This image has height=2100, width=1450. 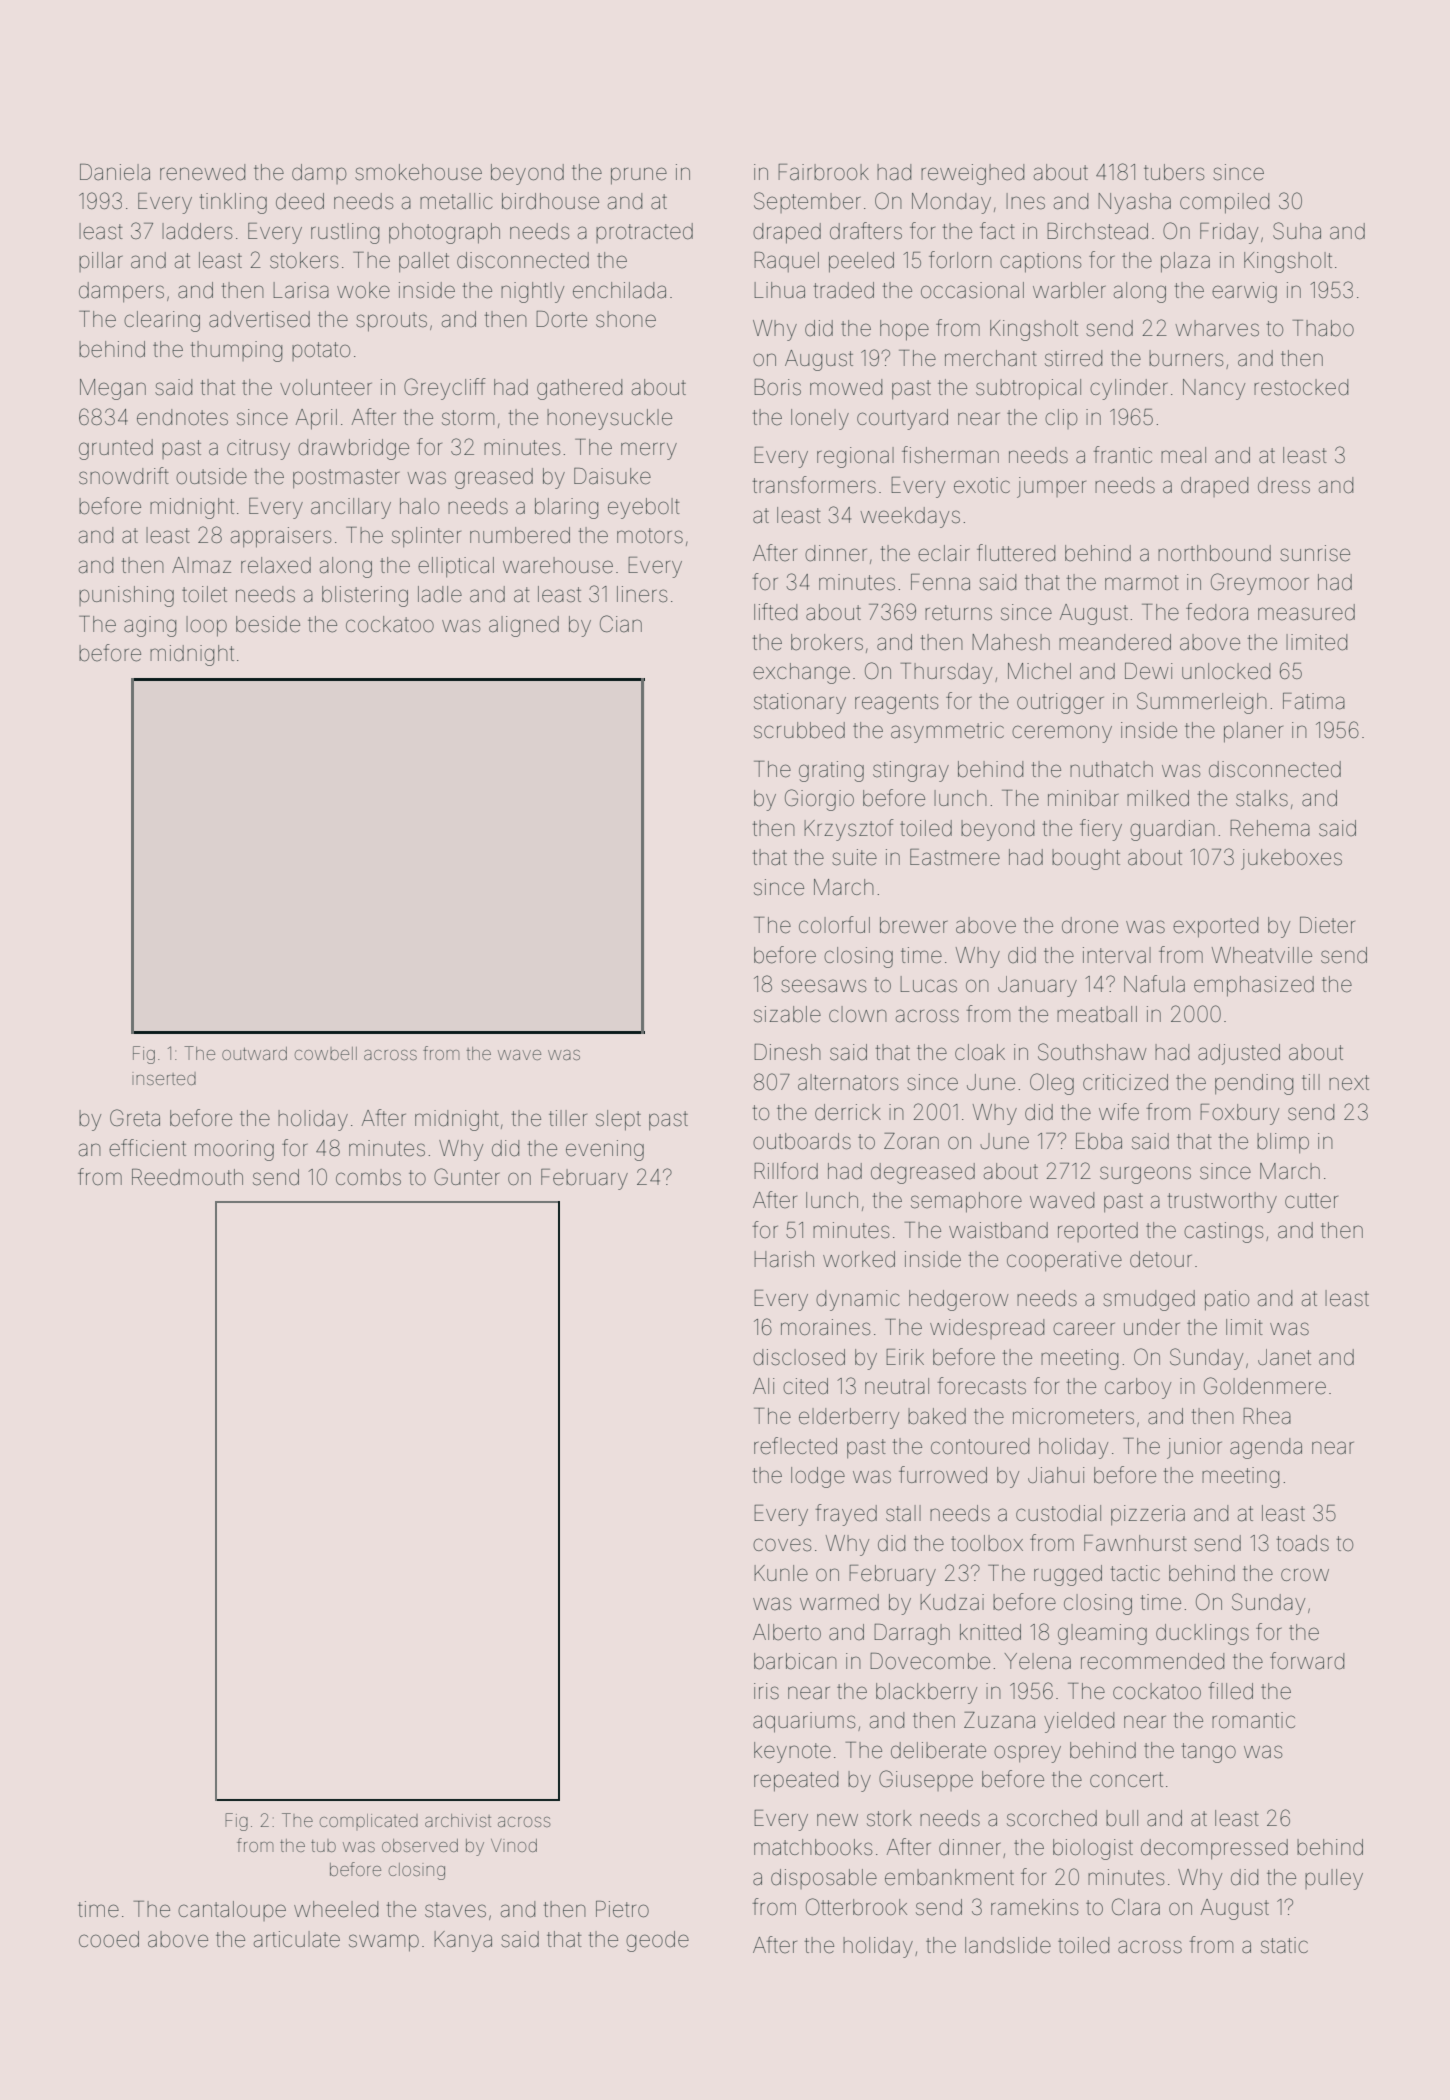 I want to click on pulley, so click(x=1334, y=1879).
